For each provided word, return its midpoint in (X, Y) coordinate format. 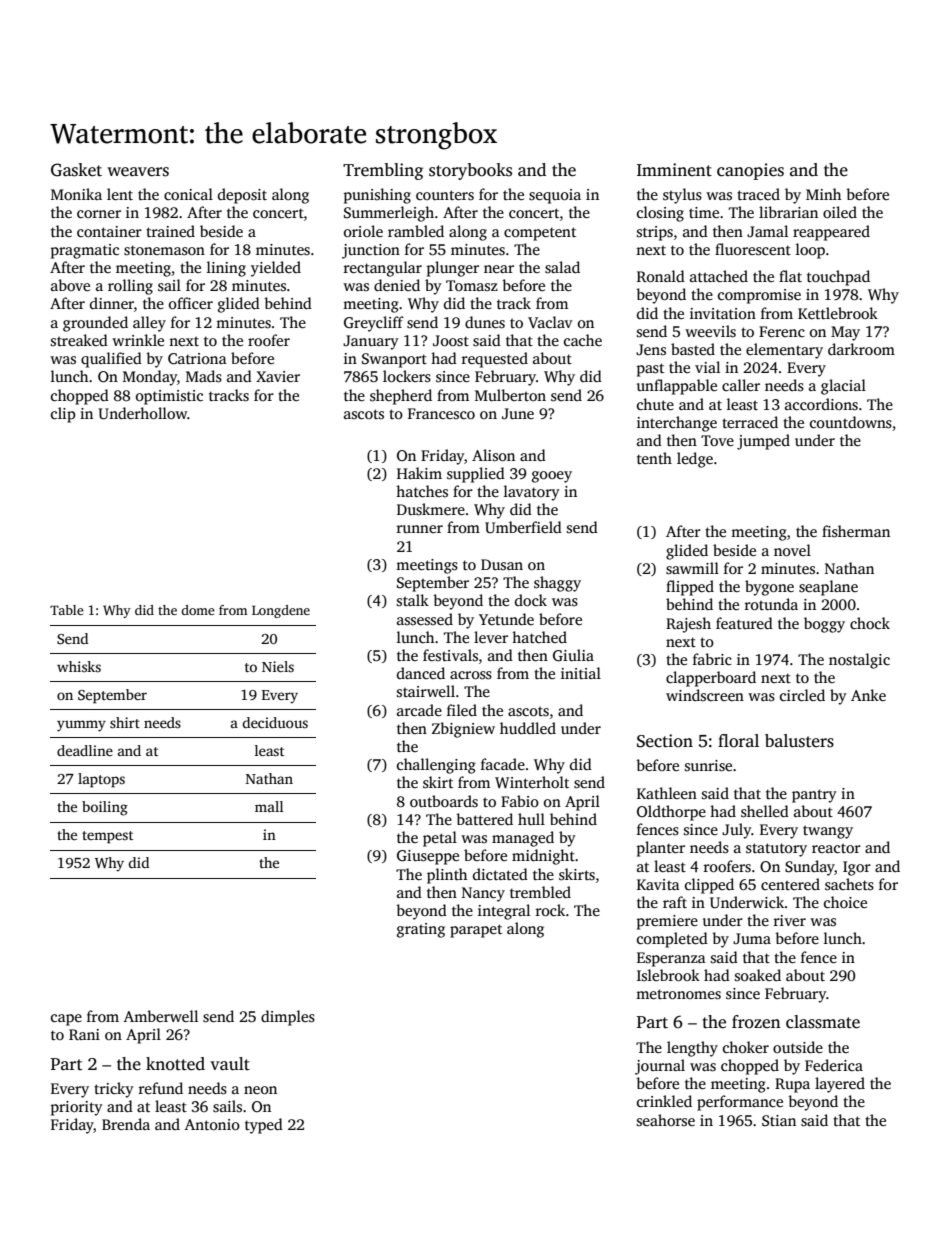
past (650, 370)
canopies (750, 171)
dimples (288, 1018)
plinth (447, 876)
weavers (138, 172)
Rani (84, 1034)
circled (802, 695)
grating (421, 930)
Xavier (278, 376)
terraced (750, 422)
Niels (278, 666)
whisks (79, 666)
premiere (667, 922)
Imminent (674, 170)
